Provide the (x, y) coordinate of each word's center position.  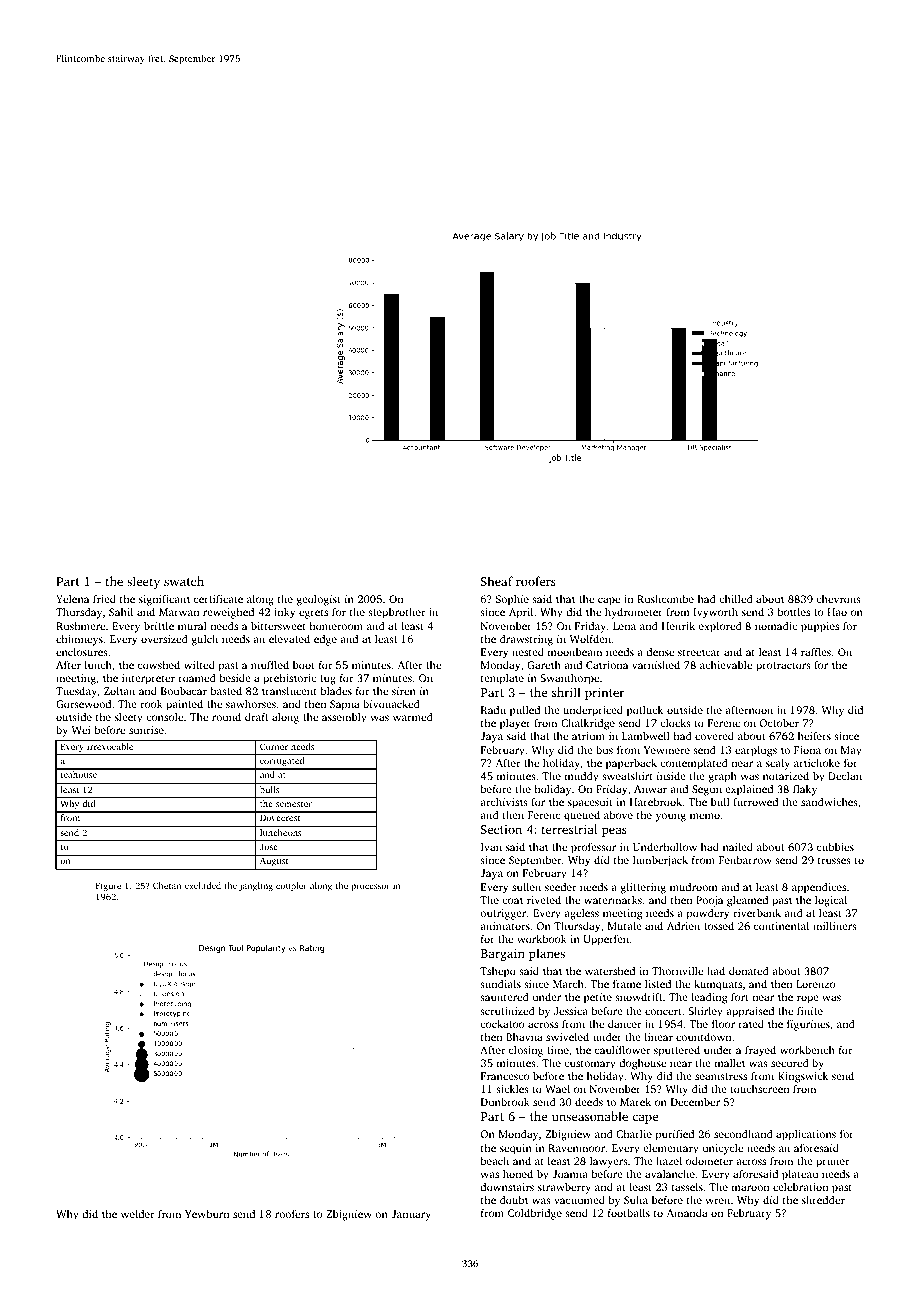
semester (294, 804)
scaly (778, 764)
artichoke (817, 763)
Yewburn (207, 1214)
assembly (344, 718)
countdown (703, 1037)
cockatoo (502, 1024)
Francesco (505, 1076)
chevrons (838, 599)
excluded (203, 885)
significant (164, 600)
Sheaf (497, 581)
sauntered (504, 997)
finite (810, 1011)
